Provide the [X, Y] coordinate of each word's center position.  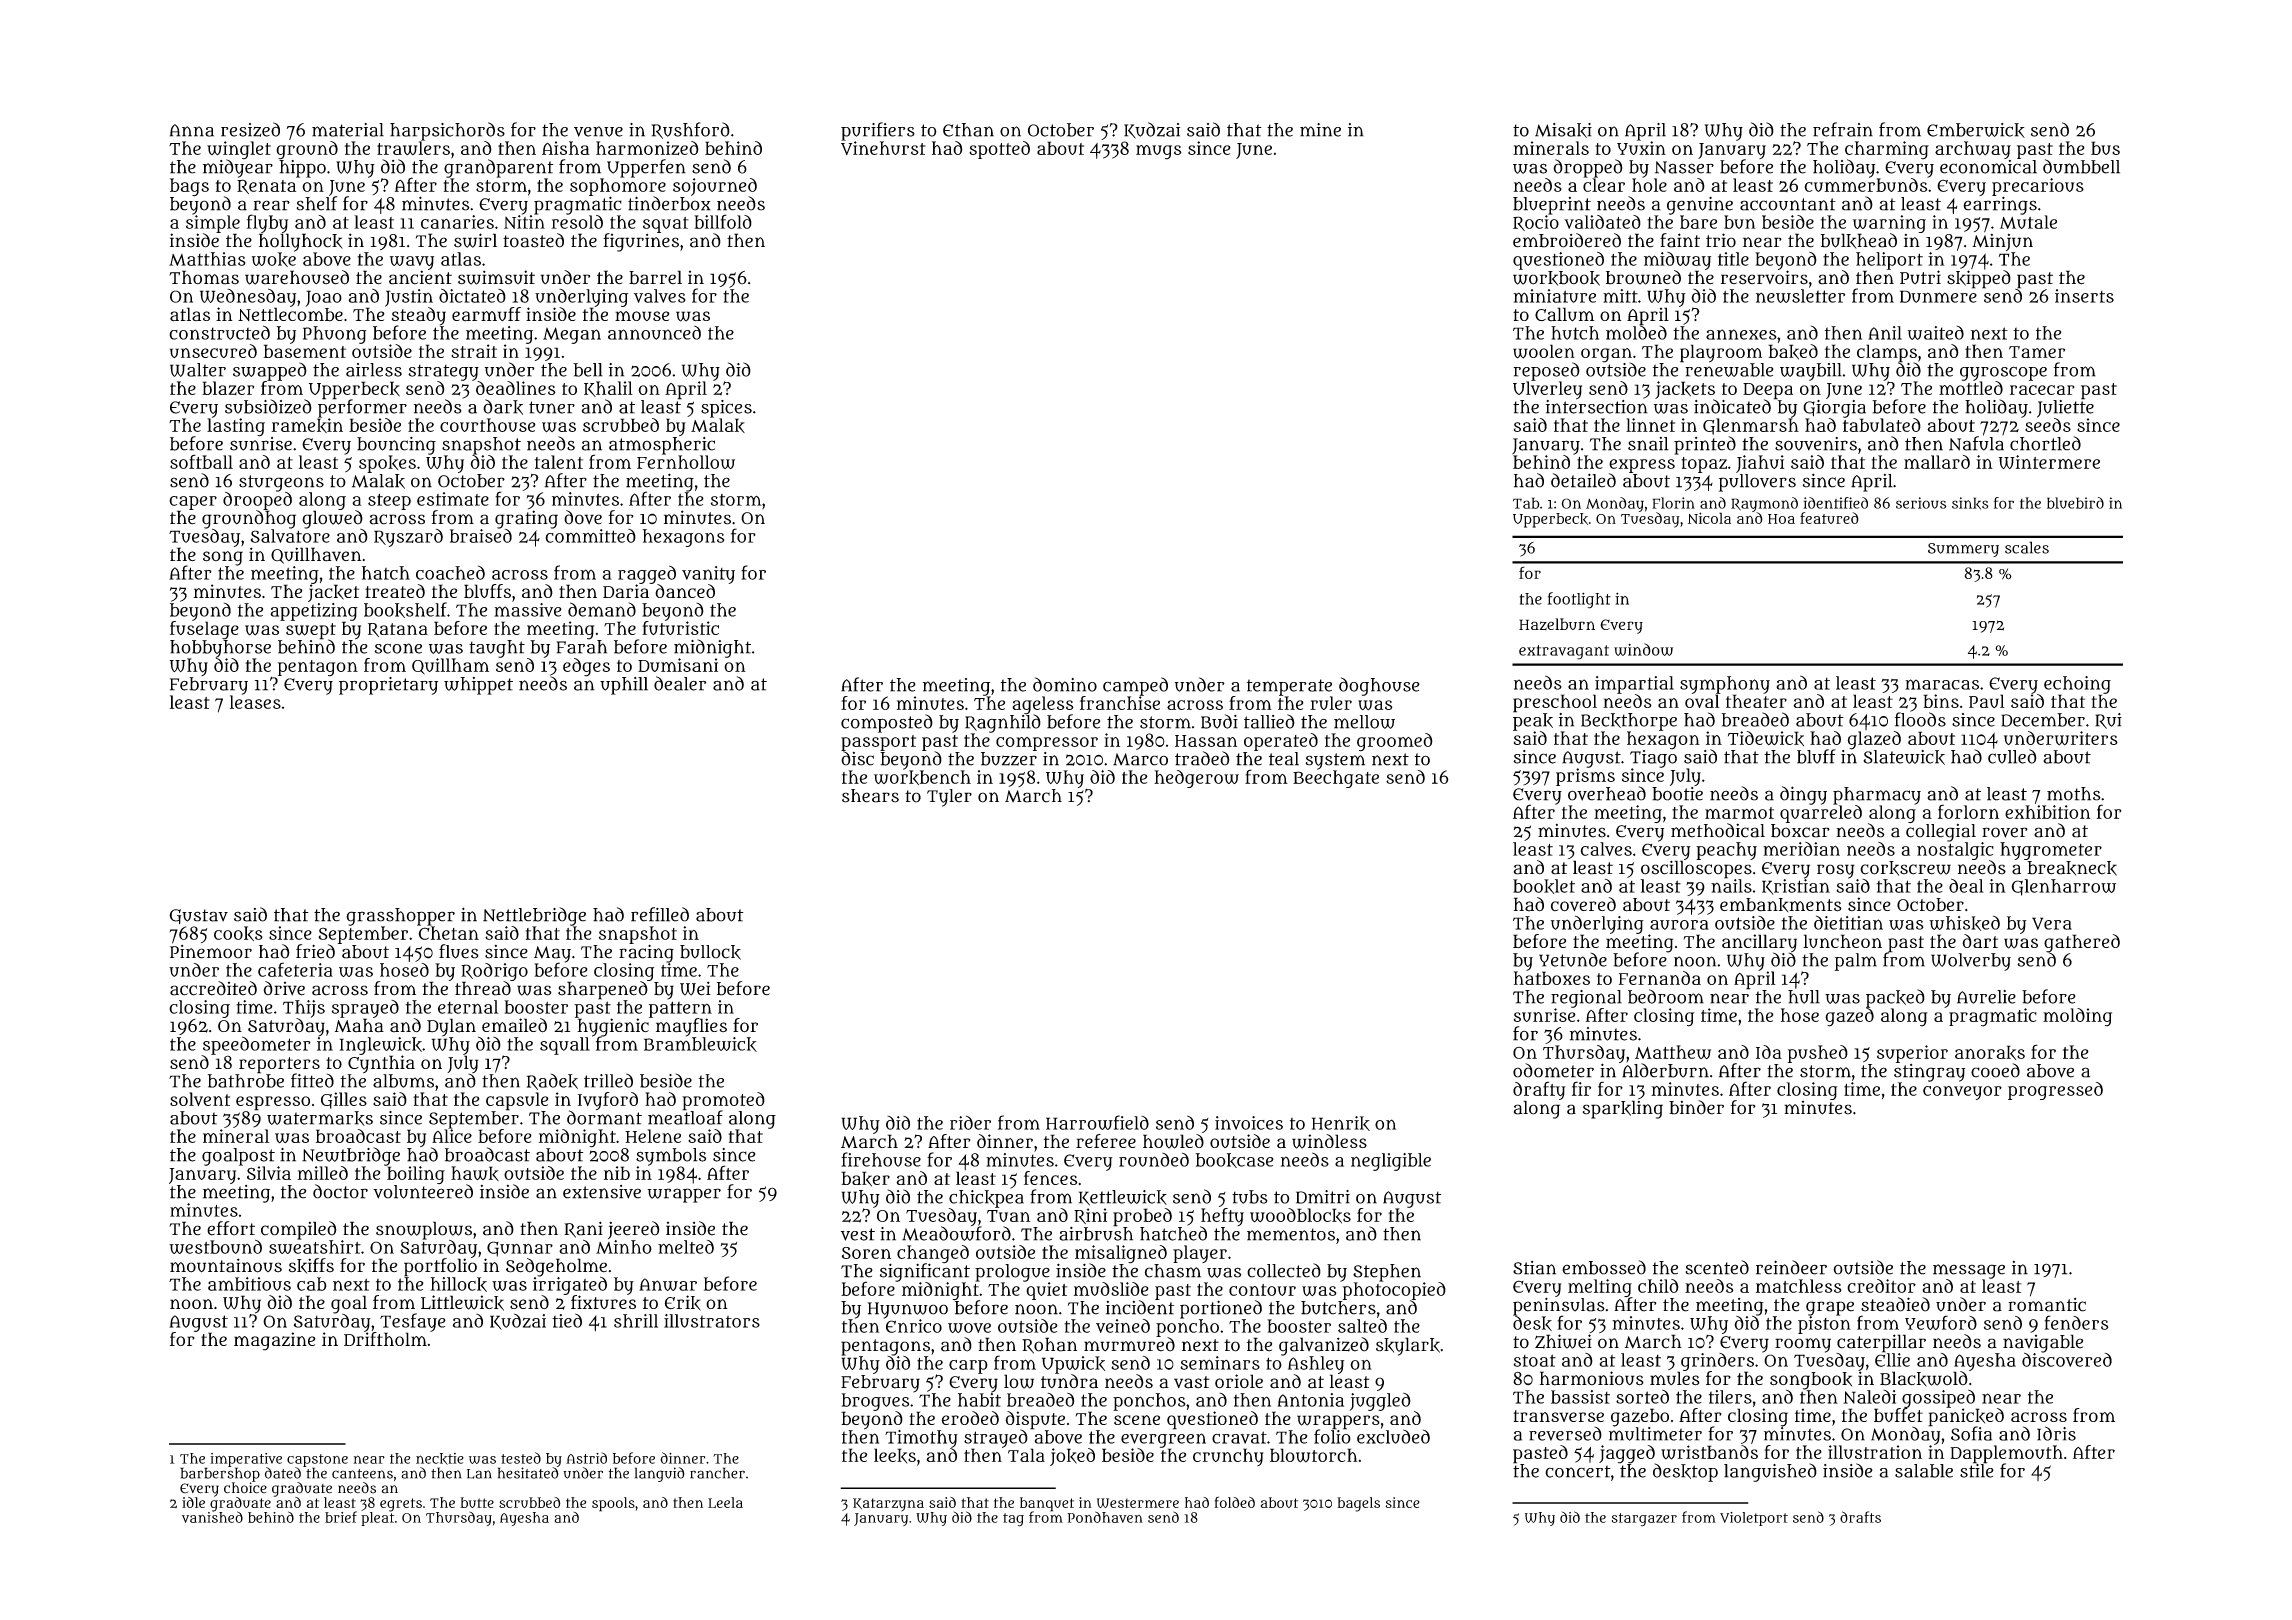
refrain [1843, 129]
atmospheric [662, 446]
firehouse [881, 1159]
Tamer [2037, 352]
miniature [1554, 296]
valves [660, 296]
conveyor [1962, 1093]
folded [1234, 1502]
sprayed [365, 1009]
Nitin [524, 222]
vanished [212, 1517]
